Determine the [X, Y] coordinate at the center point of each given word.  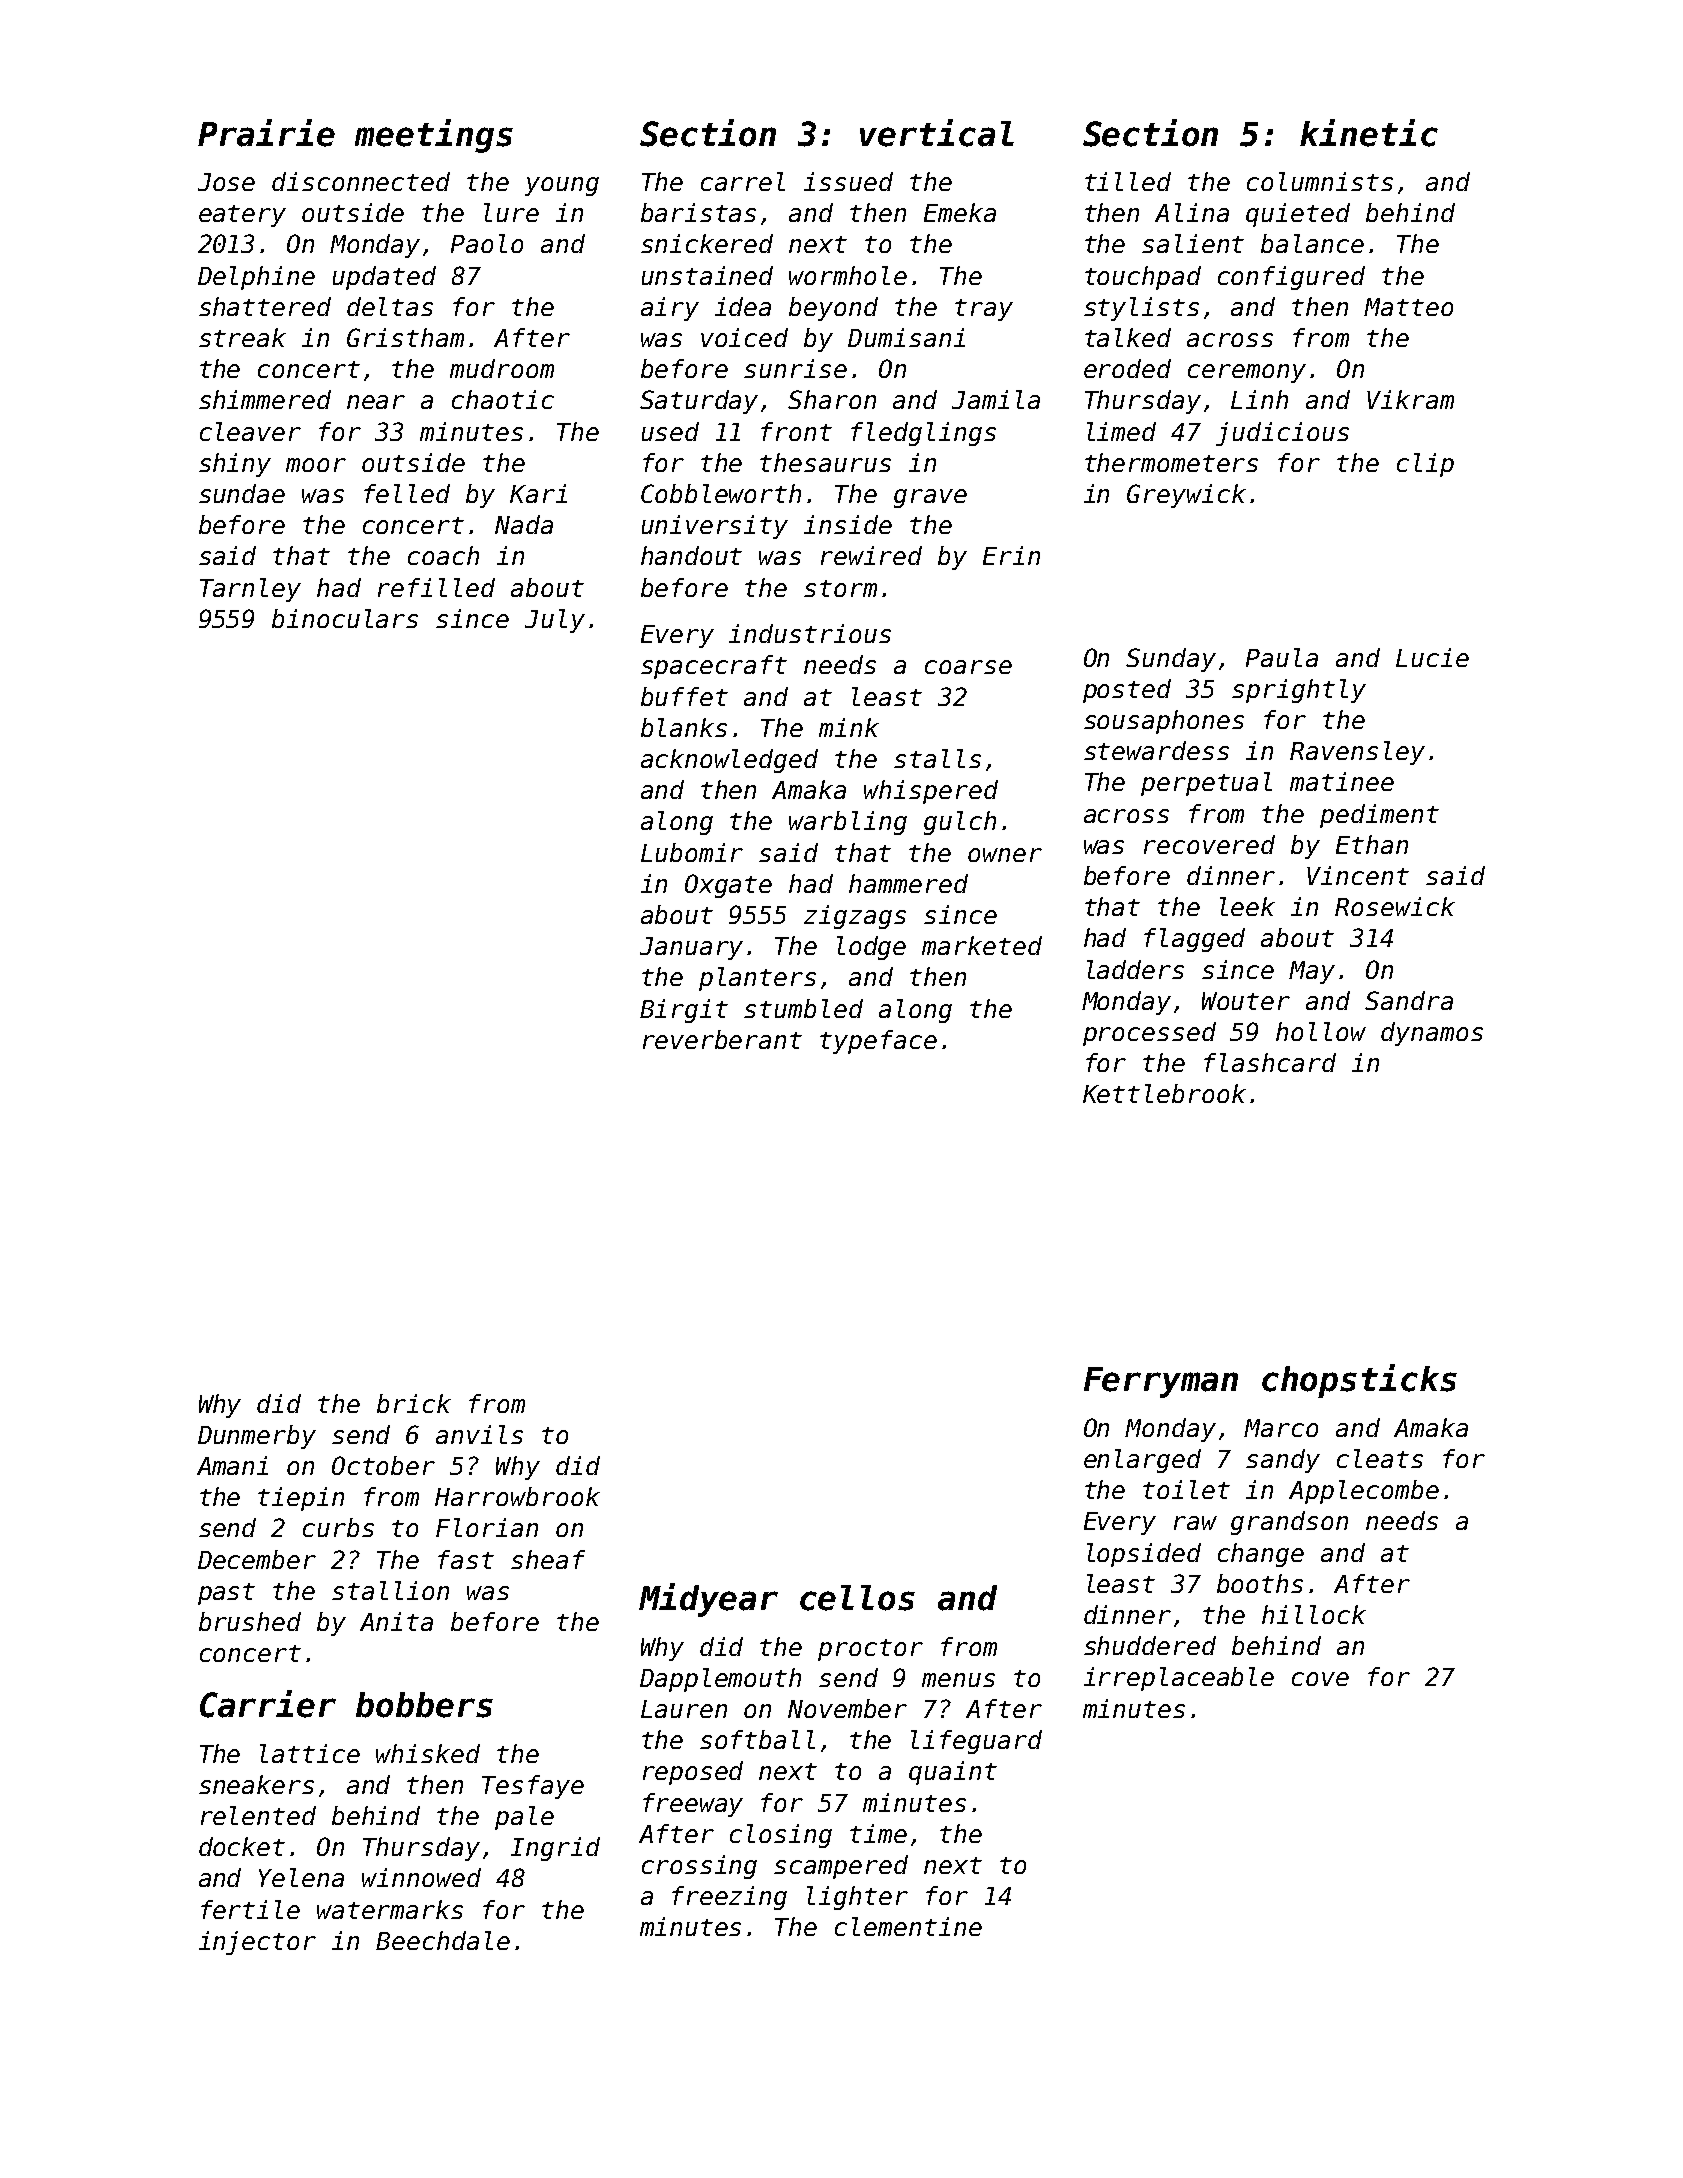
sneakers [256, 1784]
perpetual [1206, 784]
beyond [833, 309]
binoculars [345, 618]
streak [242, 337]
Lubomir [692, 852]
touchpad [1143, 278]
